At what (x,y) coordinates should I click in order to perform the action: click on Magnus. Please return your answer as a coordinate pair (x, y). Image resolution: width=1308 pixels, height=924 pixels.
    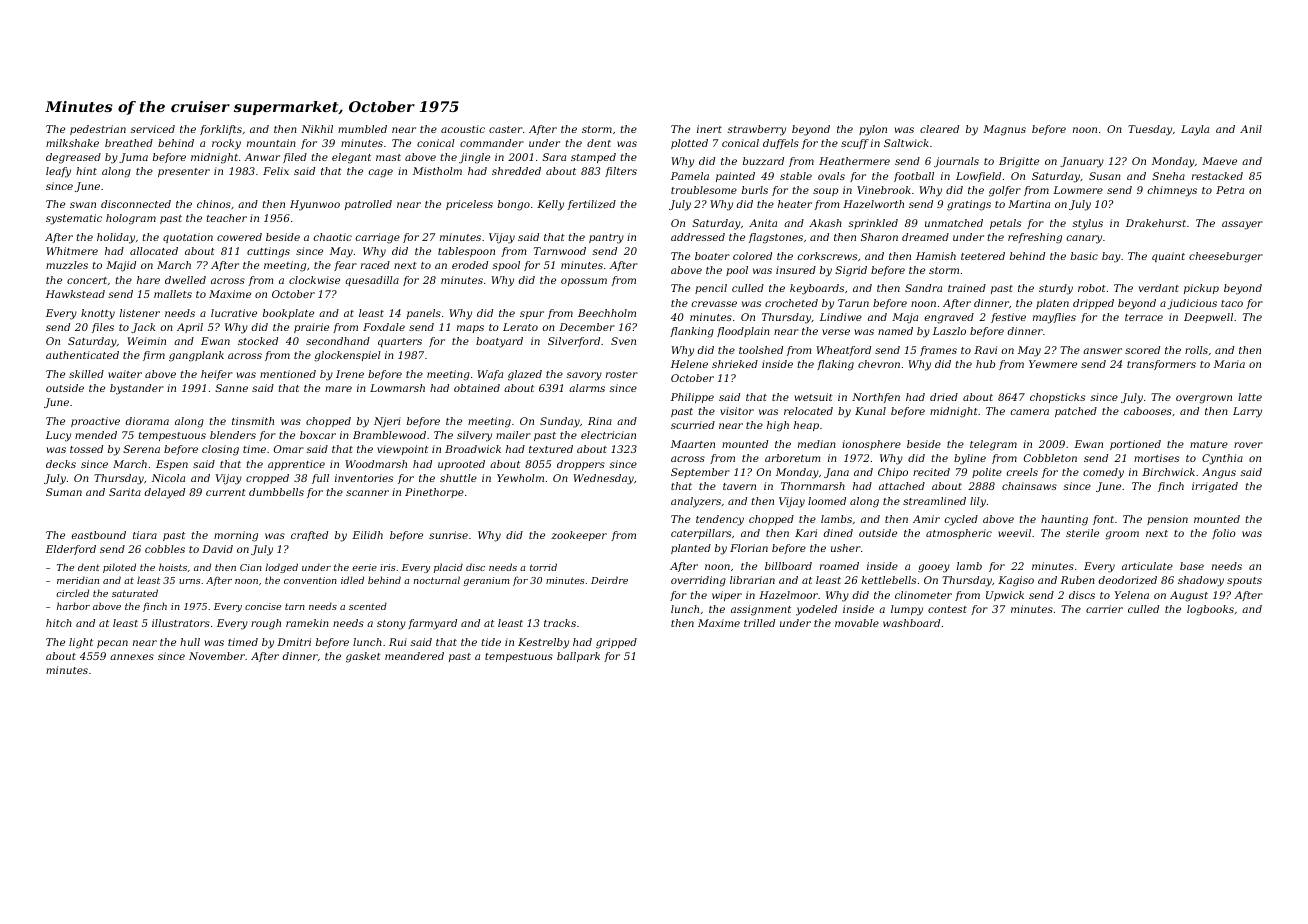
    Looking at the image, I should click on (1004, 130).
